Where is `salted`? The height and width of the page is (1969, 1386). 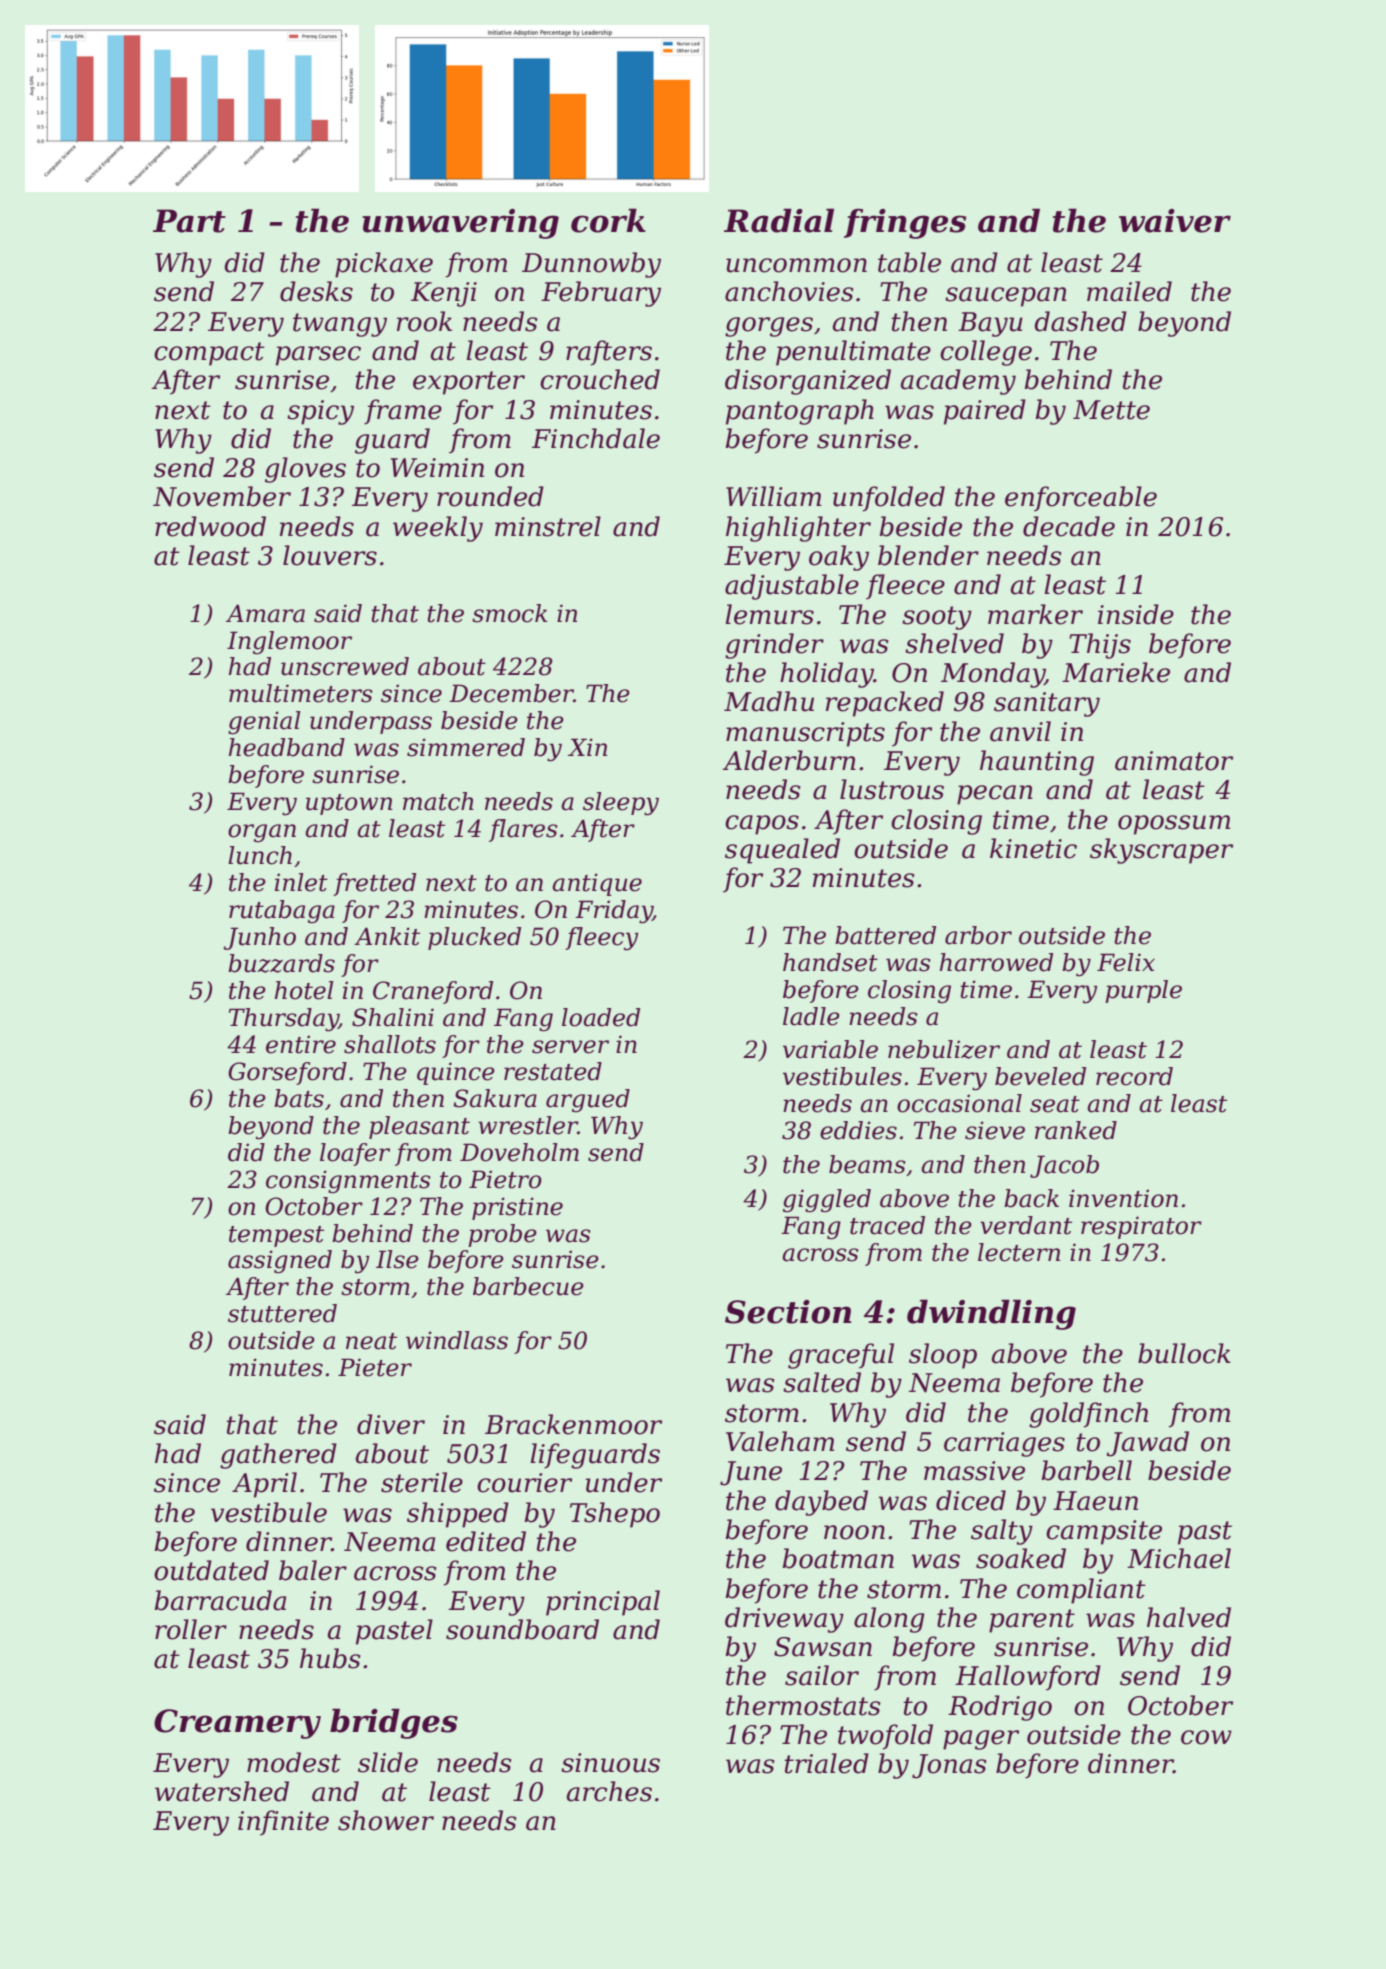 salted is located at coordinates (822, 1382).
